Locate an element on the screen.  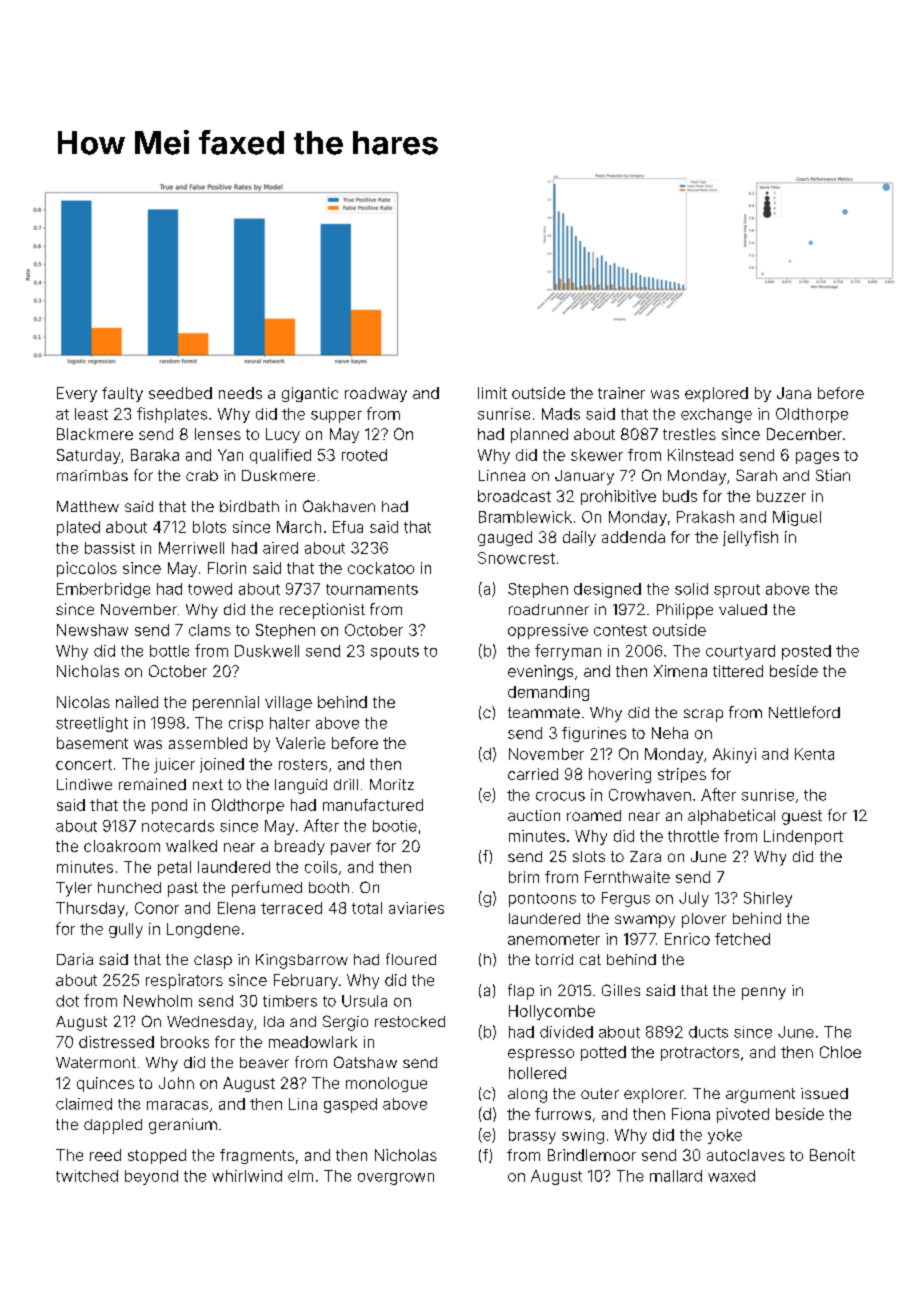
guest is located at coordinates (802, 817).
